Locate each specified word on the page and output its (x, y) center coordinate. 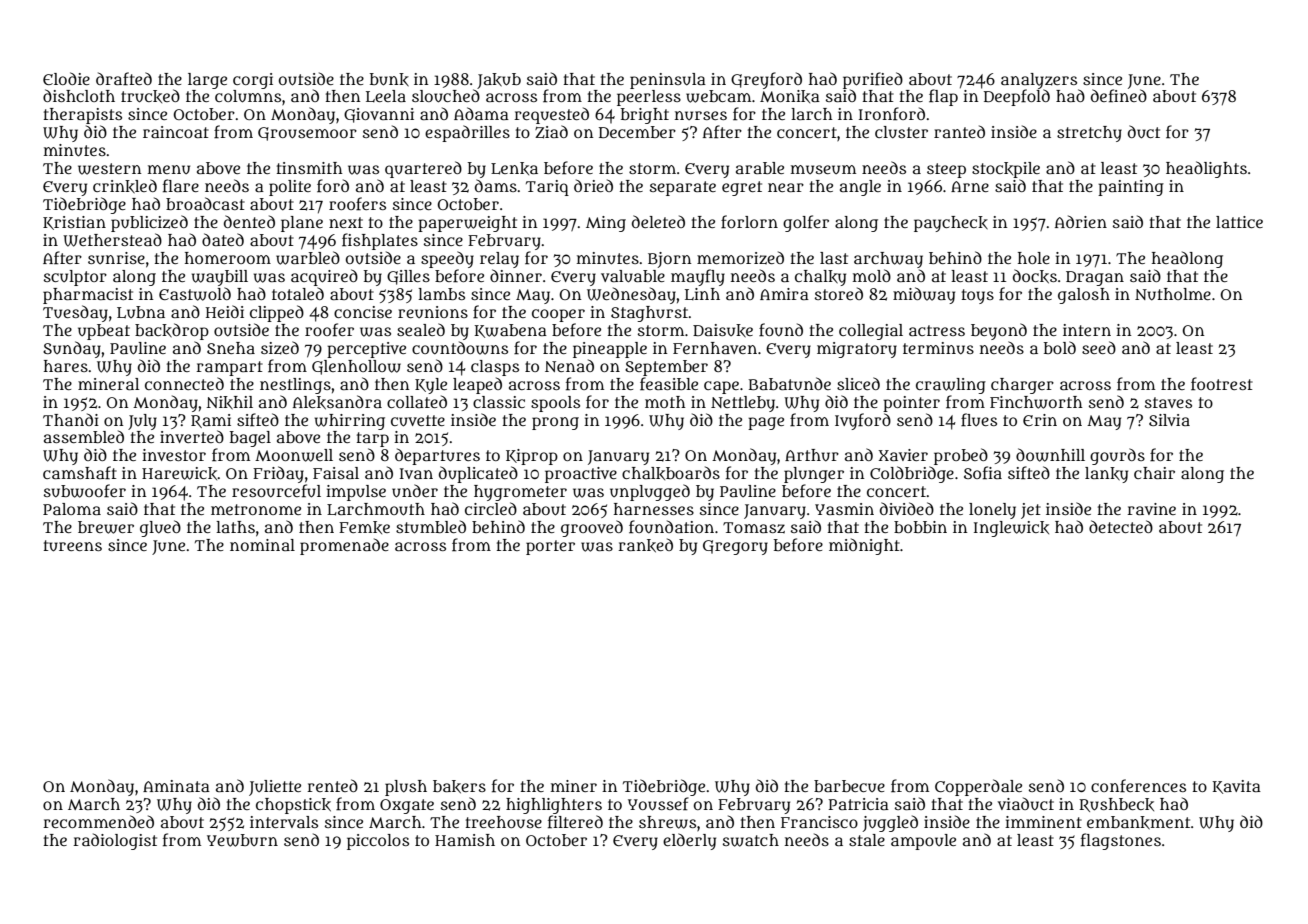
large (207, 81)
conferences (1138, 786)
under (415, 491)
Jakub (499, 81)
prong (555, 423)
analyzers (1039, 81)
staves (1168, 402)
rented (332, 785)
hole (1034, 258)
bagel (250, 439)
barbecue (849, 786)
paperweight (467, 224)
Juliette (275, 788)
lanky (1106, 475)
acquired (324, 277)
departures (437, 456)
